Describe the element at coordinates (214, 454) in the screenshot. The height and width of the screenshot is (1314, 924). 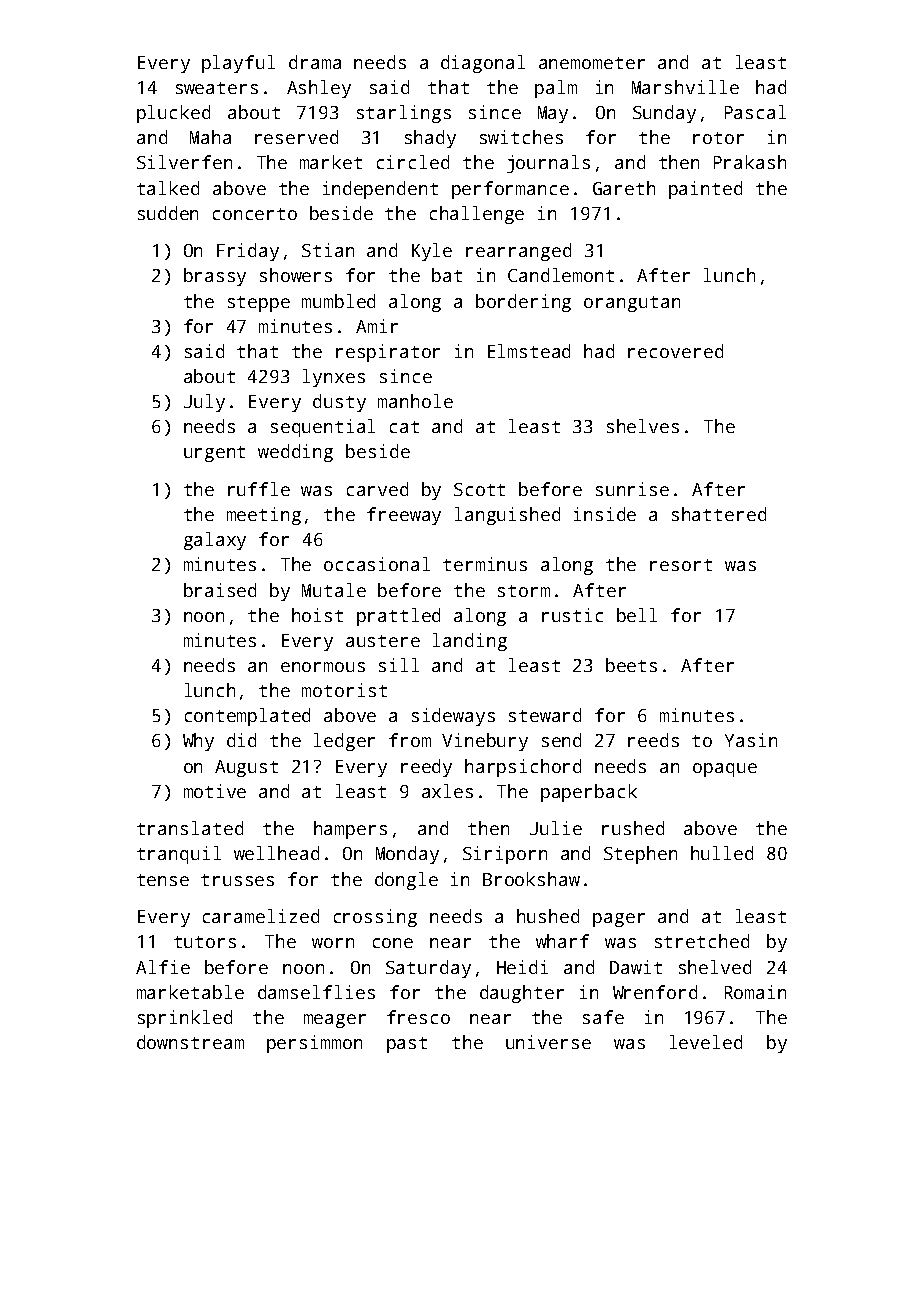
I see `urgent` at that location.
